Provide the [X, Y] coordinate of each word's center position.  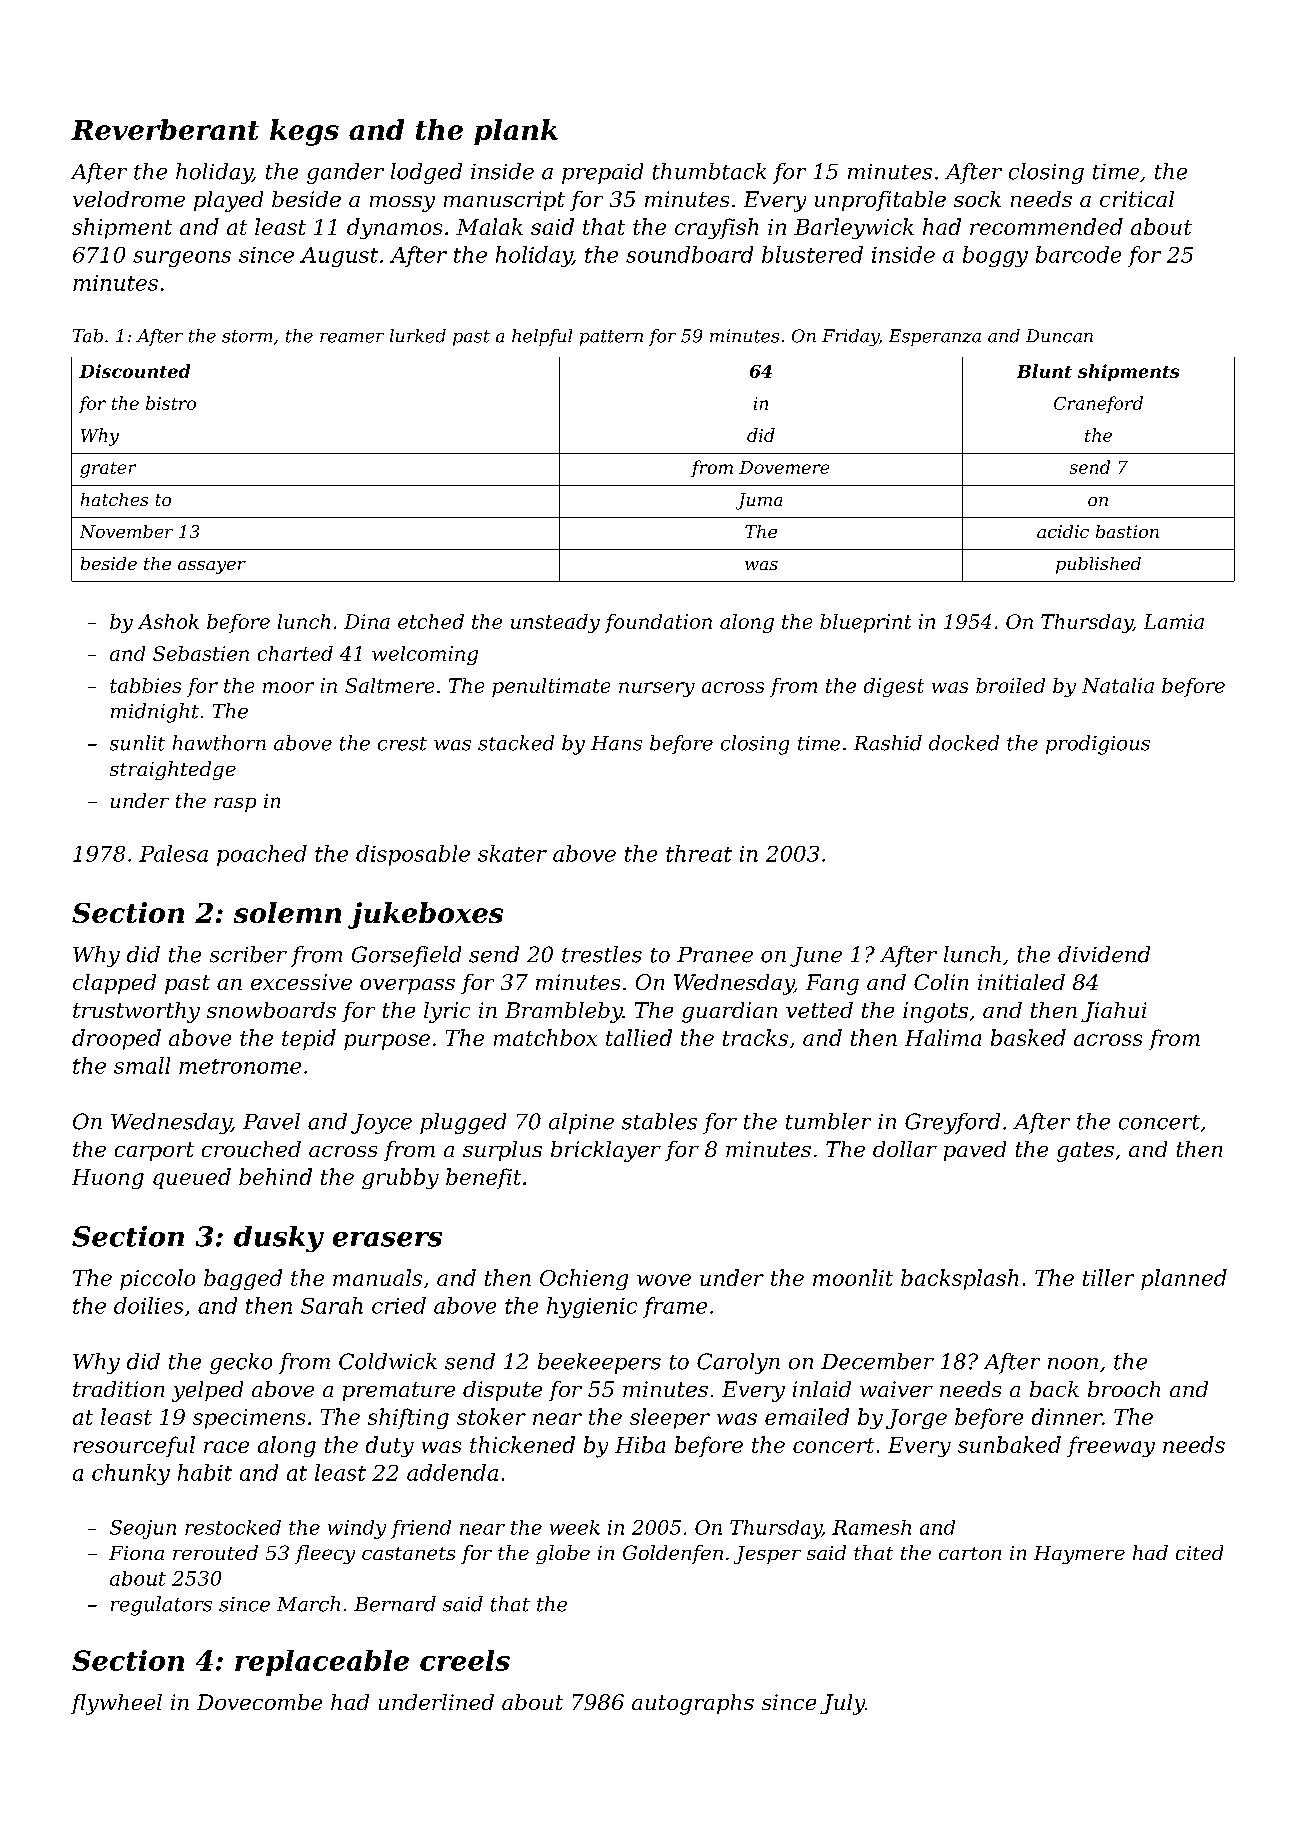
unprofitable [880, 201]
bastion [1127, 531]
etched [431, 621]
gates [1085, 1152]
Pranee [715, 955]
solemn [287, 912]
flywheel [116, 1704]
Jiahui [1113, 1012]
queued [192, 1178]
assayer [212, 567]
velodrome [129, 199]
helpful [542, 337]
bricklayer [606, 1151]
